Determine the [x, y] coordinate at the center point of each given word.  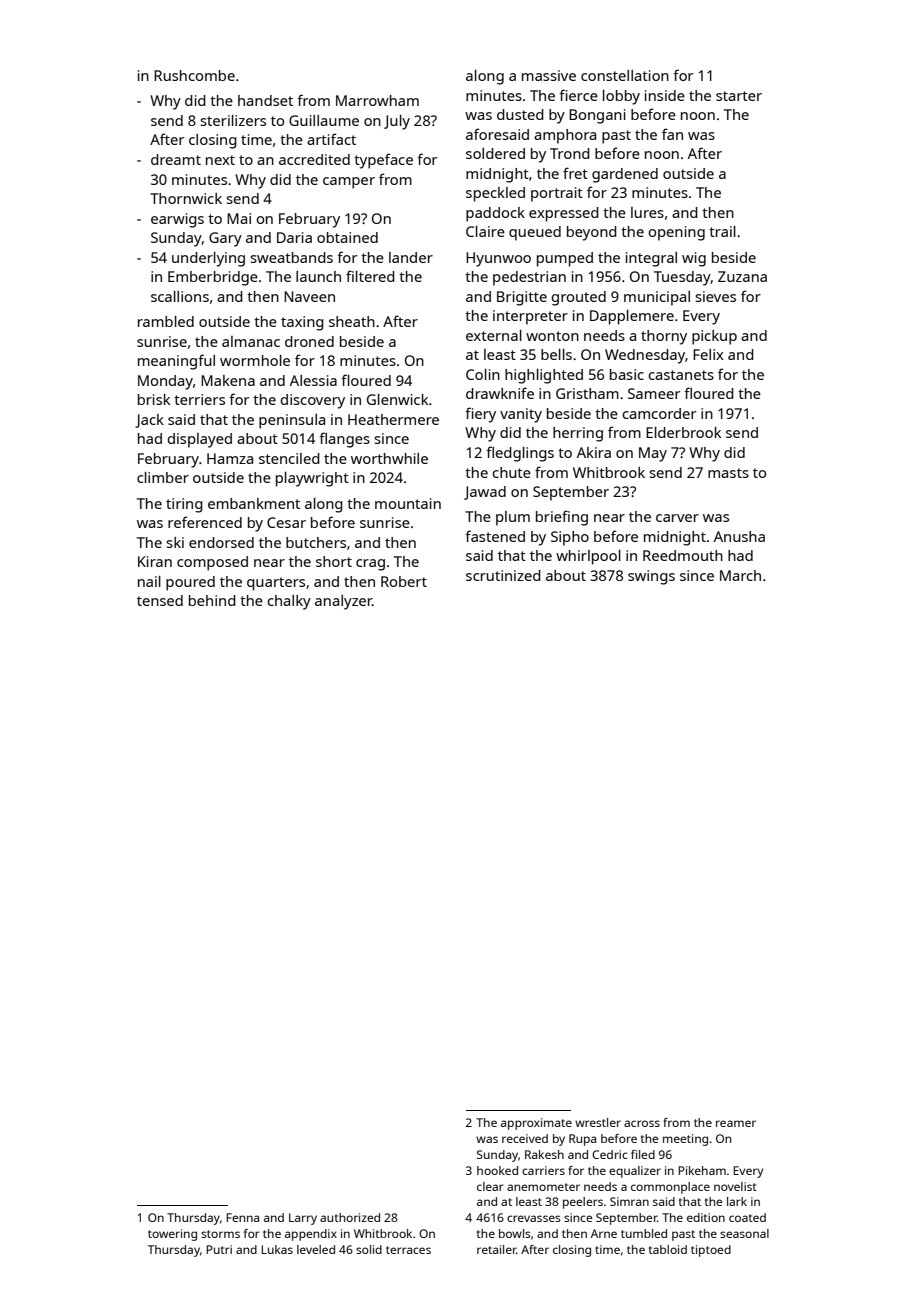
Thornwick [186, 198]
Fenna [242, 1217]
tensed [160, 600]
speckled [495, 194]
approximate [536, 1124]
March [740, 575]
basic [627, 374]
